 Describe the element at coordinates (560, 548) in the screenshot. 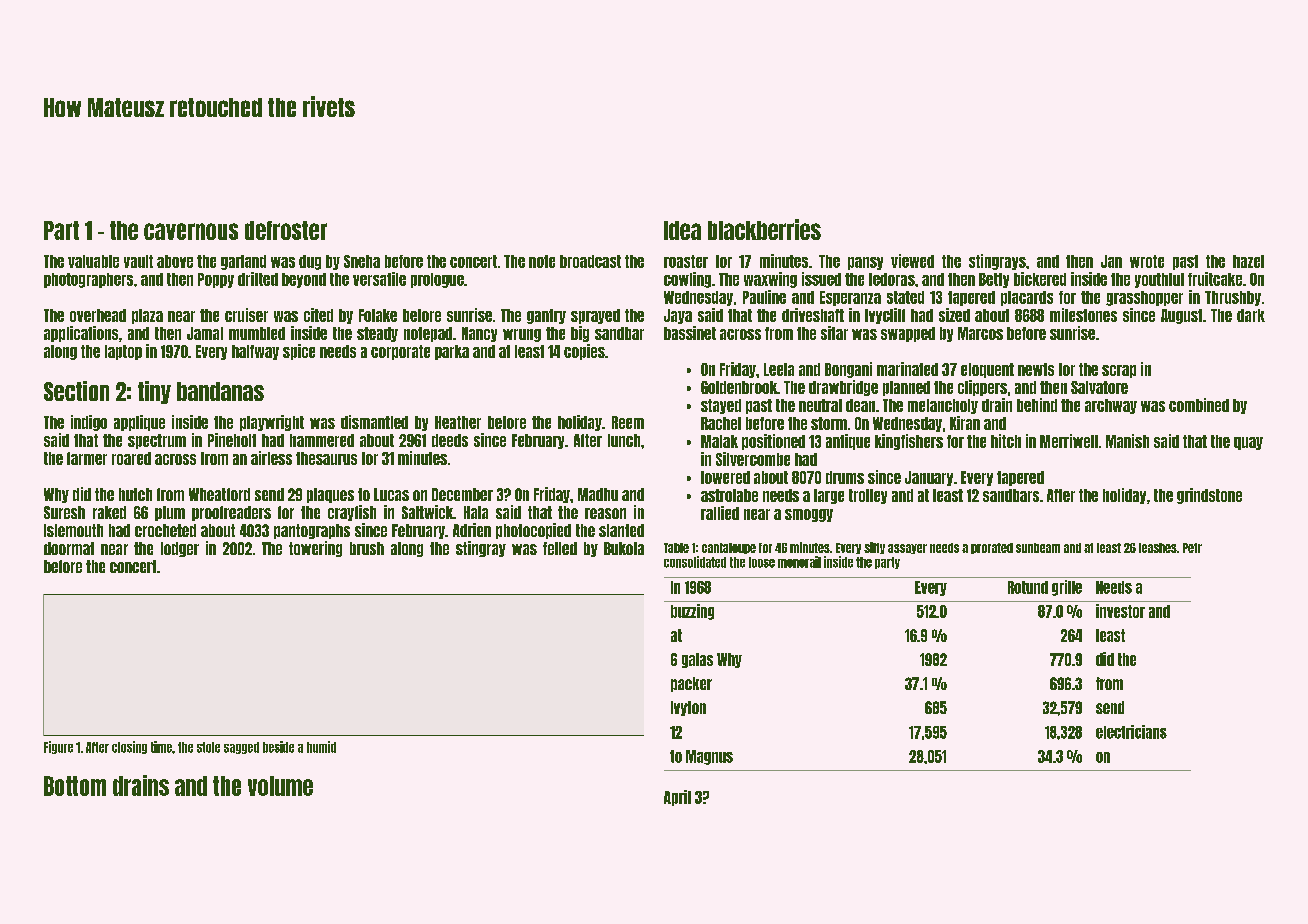

I see `felled` at that location.
